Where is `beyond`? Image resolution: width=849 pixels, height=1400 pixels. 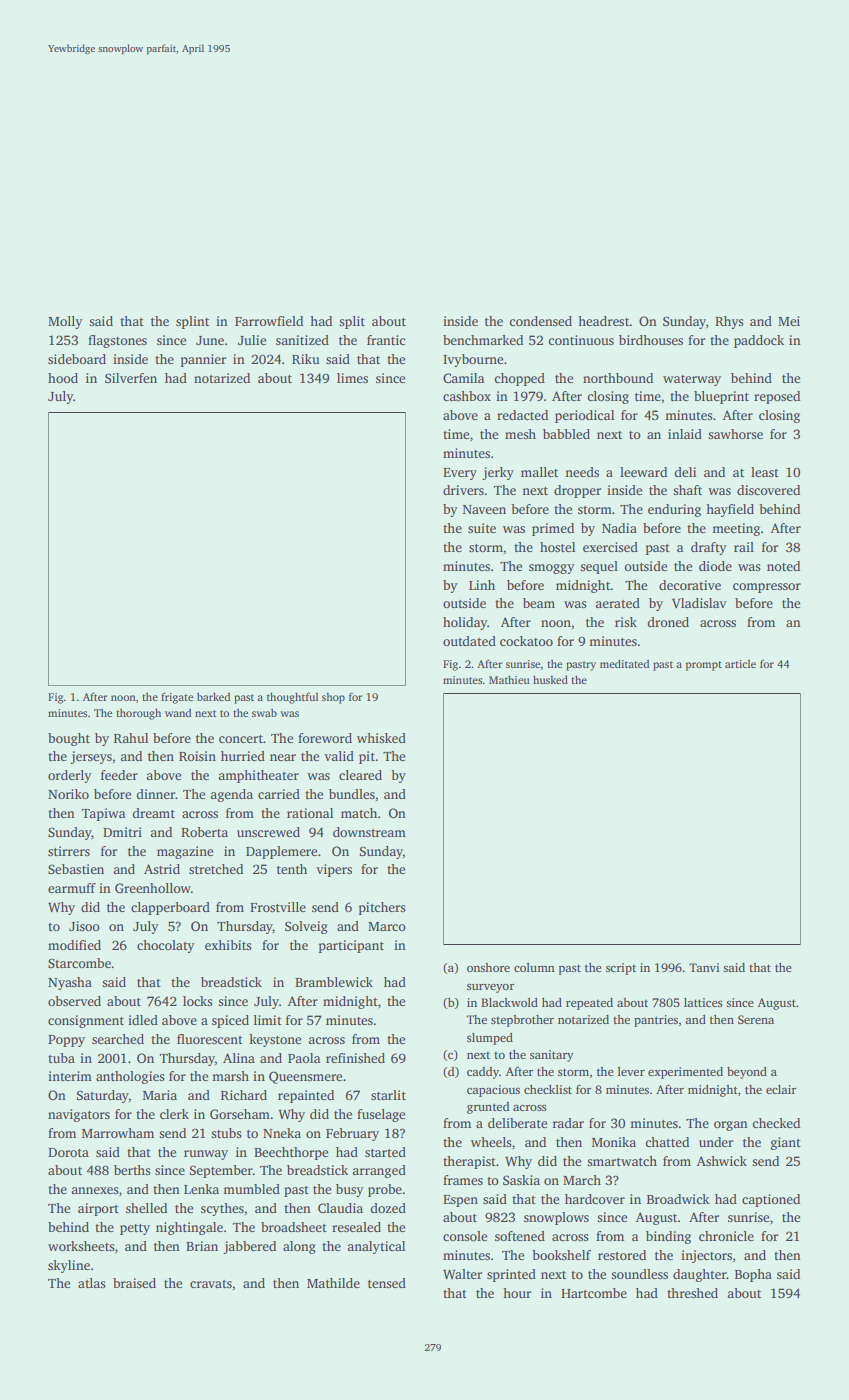 beyond is located at coordinates (747, 1073).
